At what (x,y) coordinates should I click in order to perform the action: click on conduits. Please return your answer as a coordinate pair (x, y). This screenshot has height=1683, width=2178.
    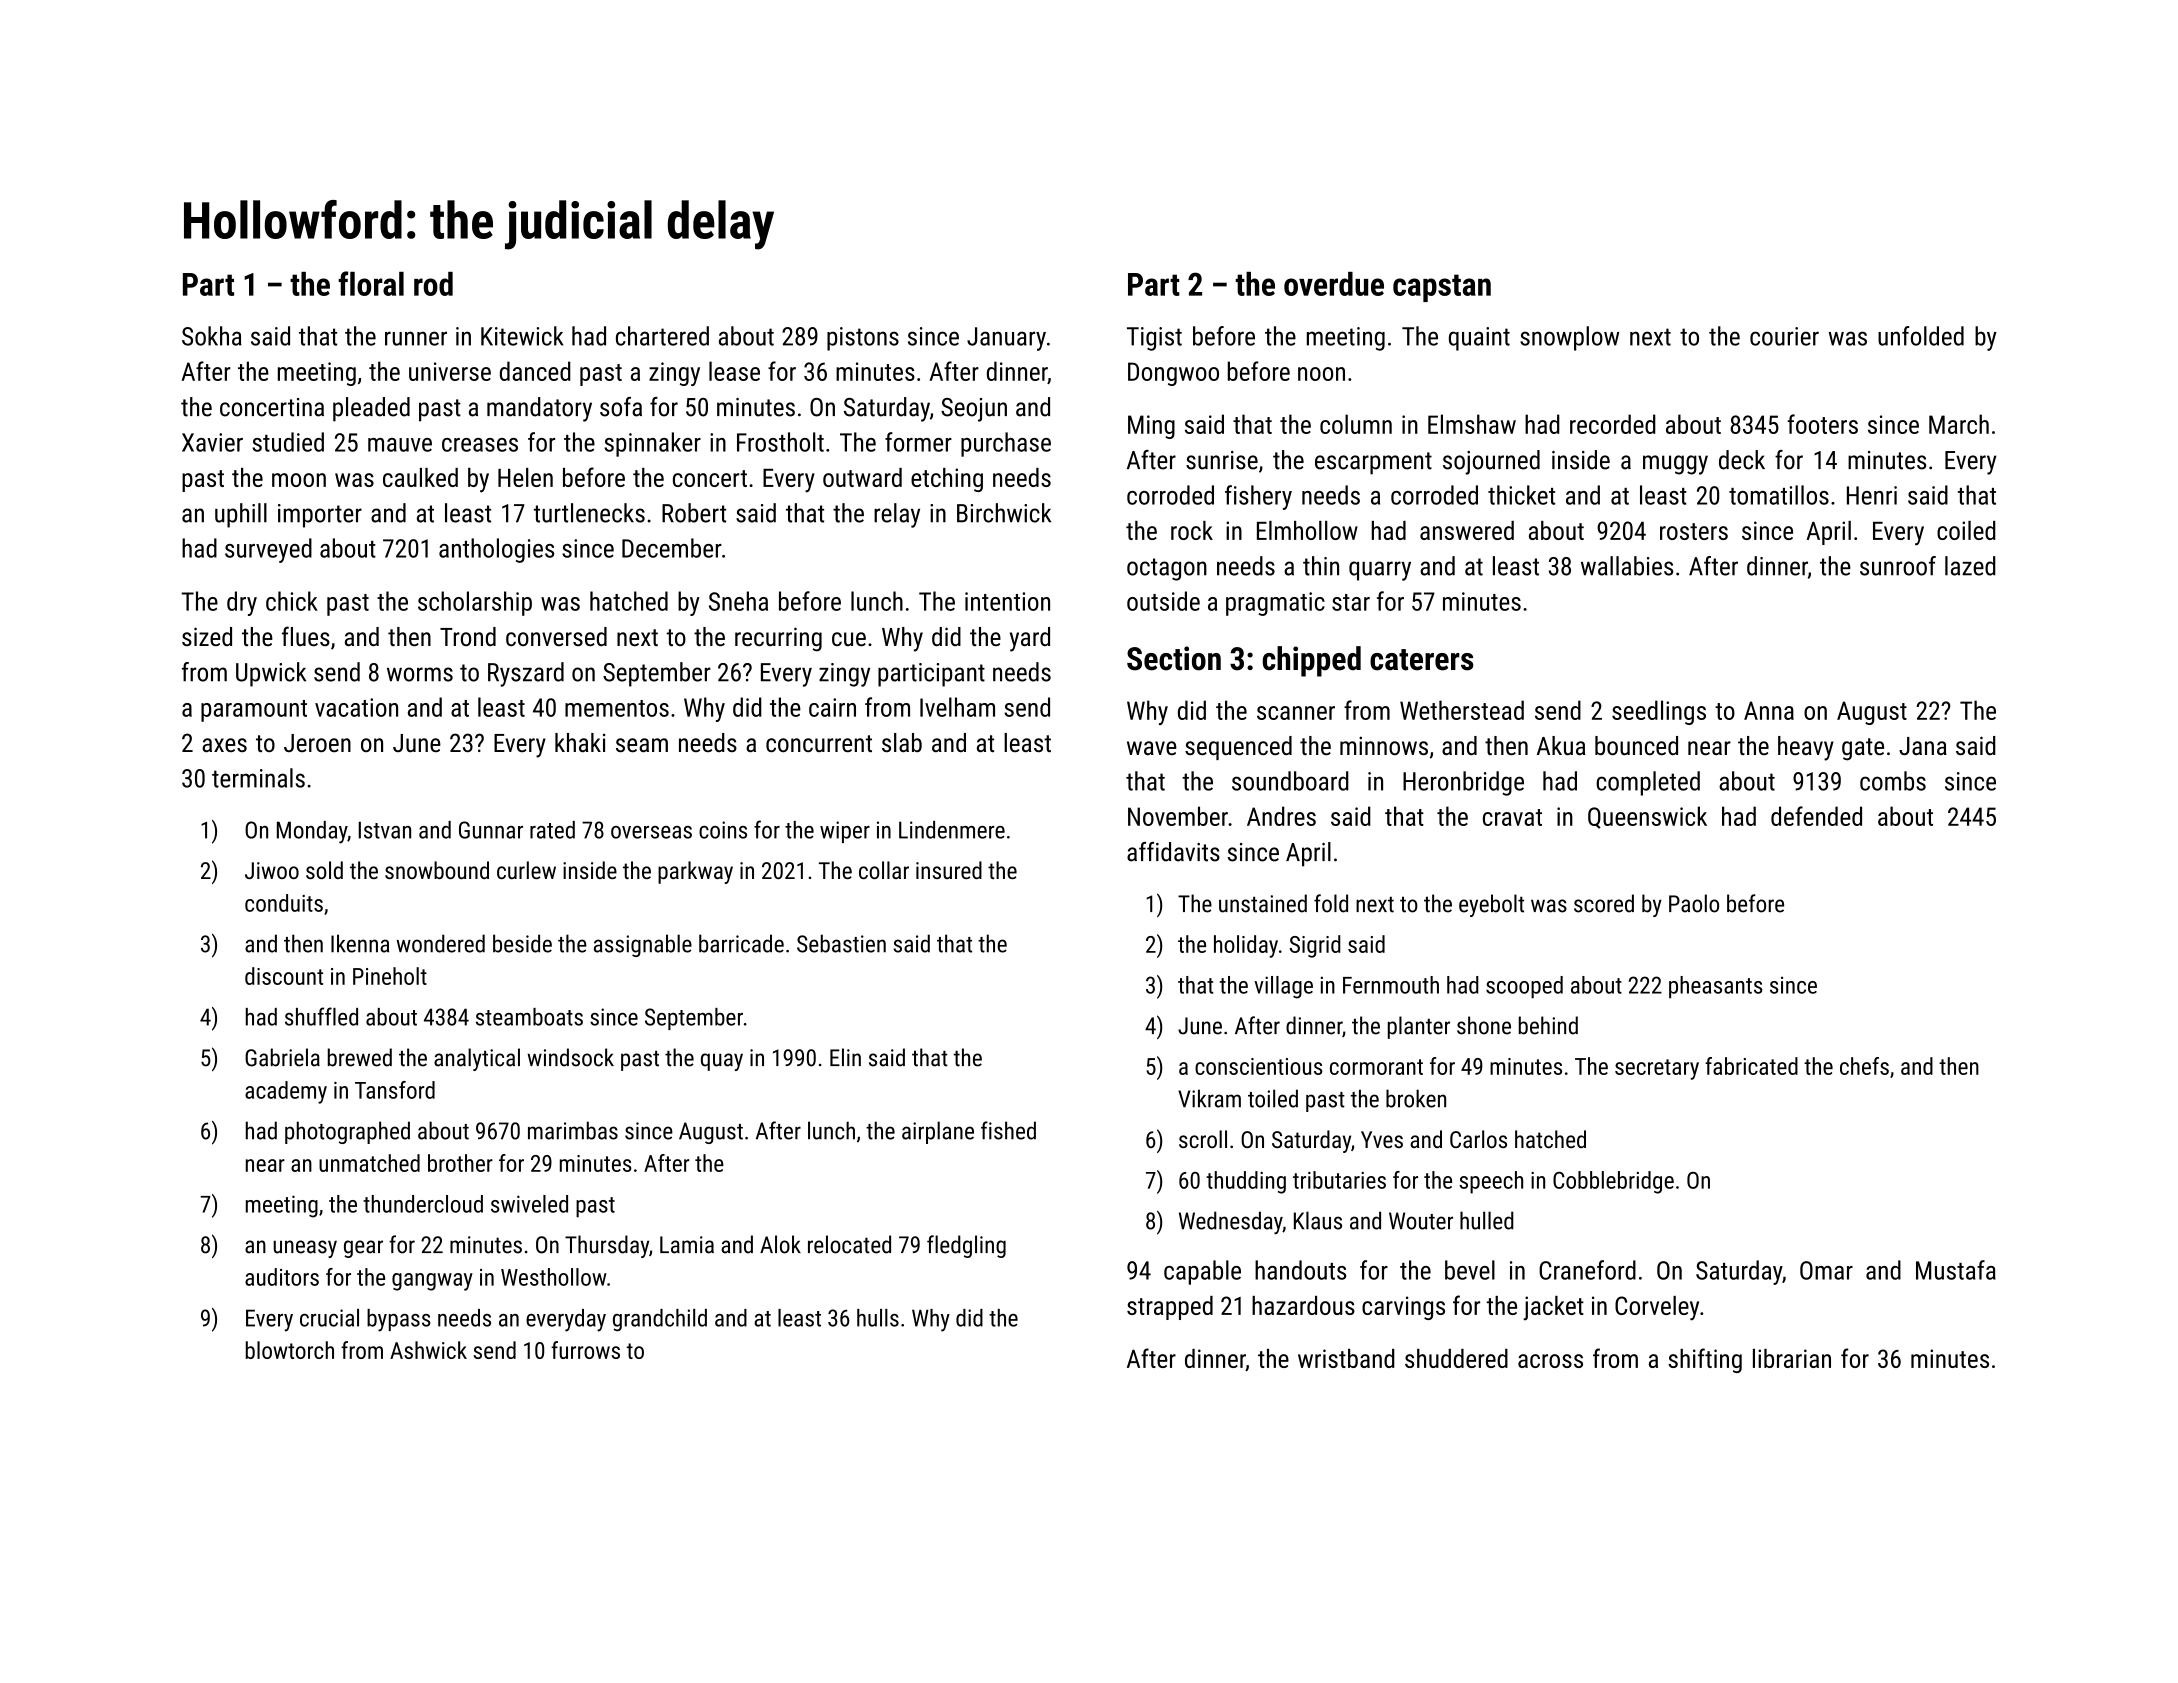
    Looking at the image, I should click on (284, 903).
